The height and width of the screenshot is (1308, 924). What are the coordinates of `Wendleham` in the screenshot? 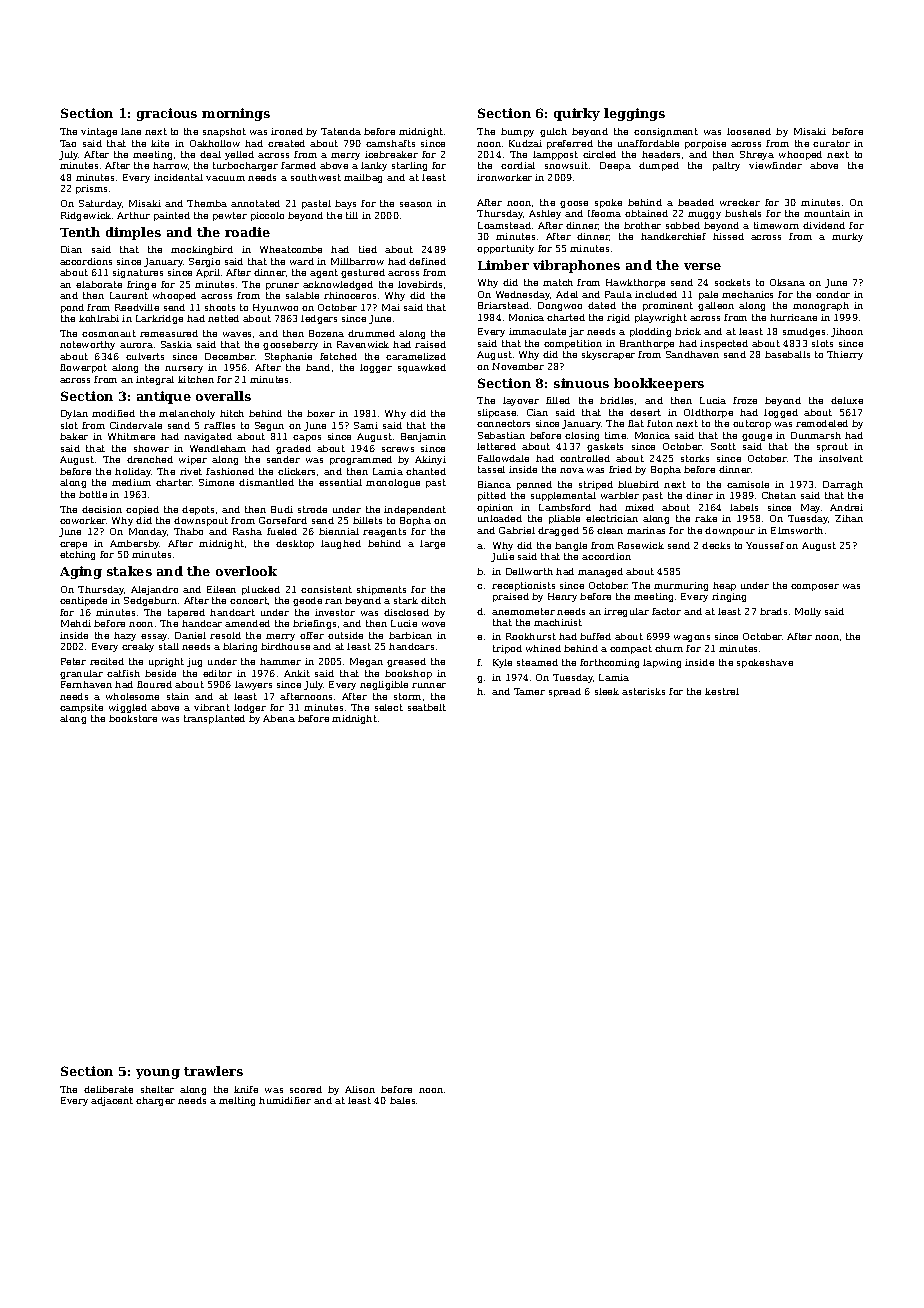 It's located at (218, 448).
